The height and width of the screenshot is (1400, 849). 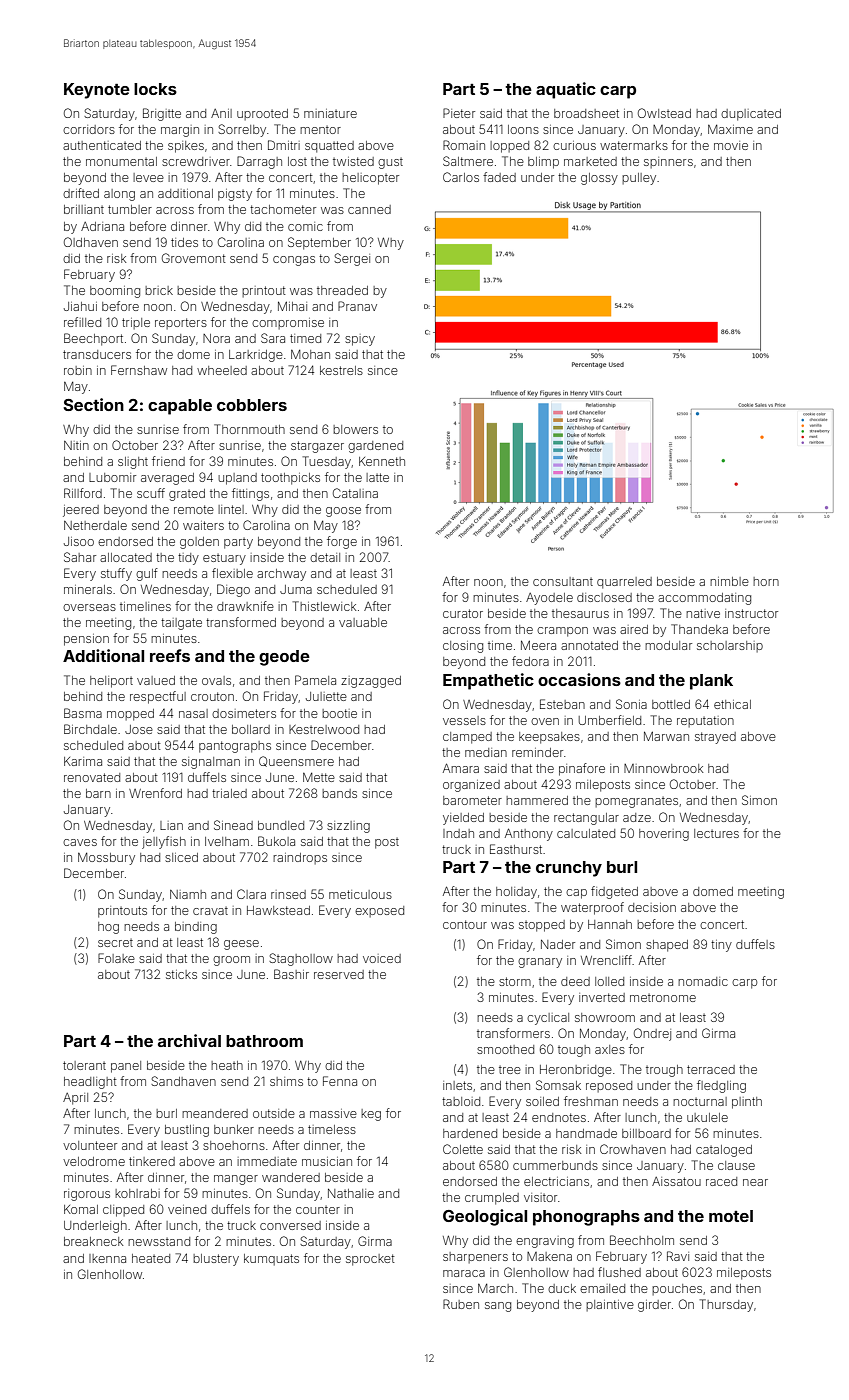 I want to click on contour, so click(x=465, y=924).
